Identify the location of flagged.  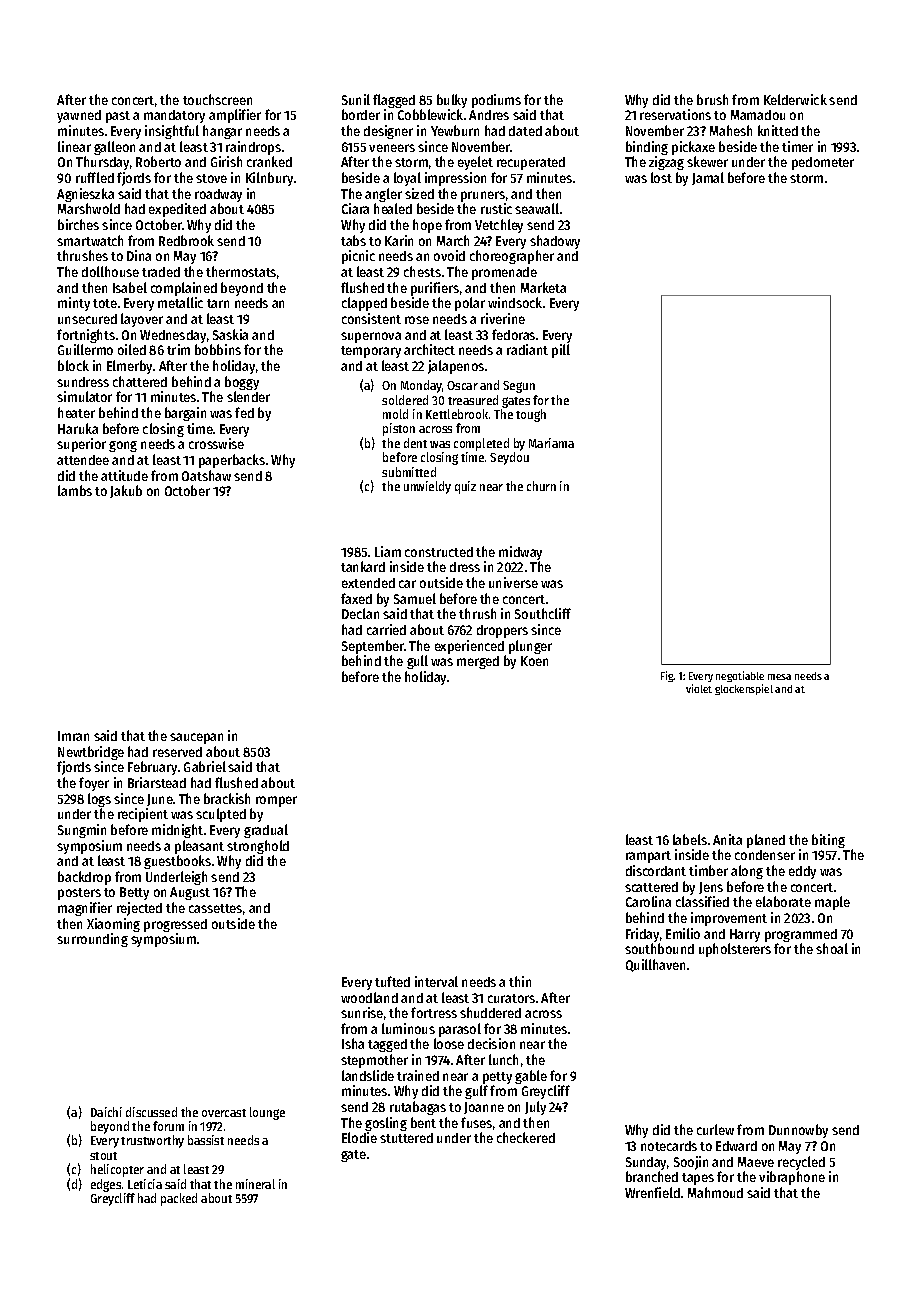
(394, 101).
